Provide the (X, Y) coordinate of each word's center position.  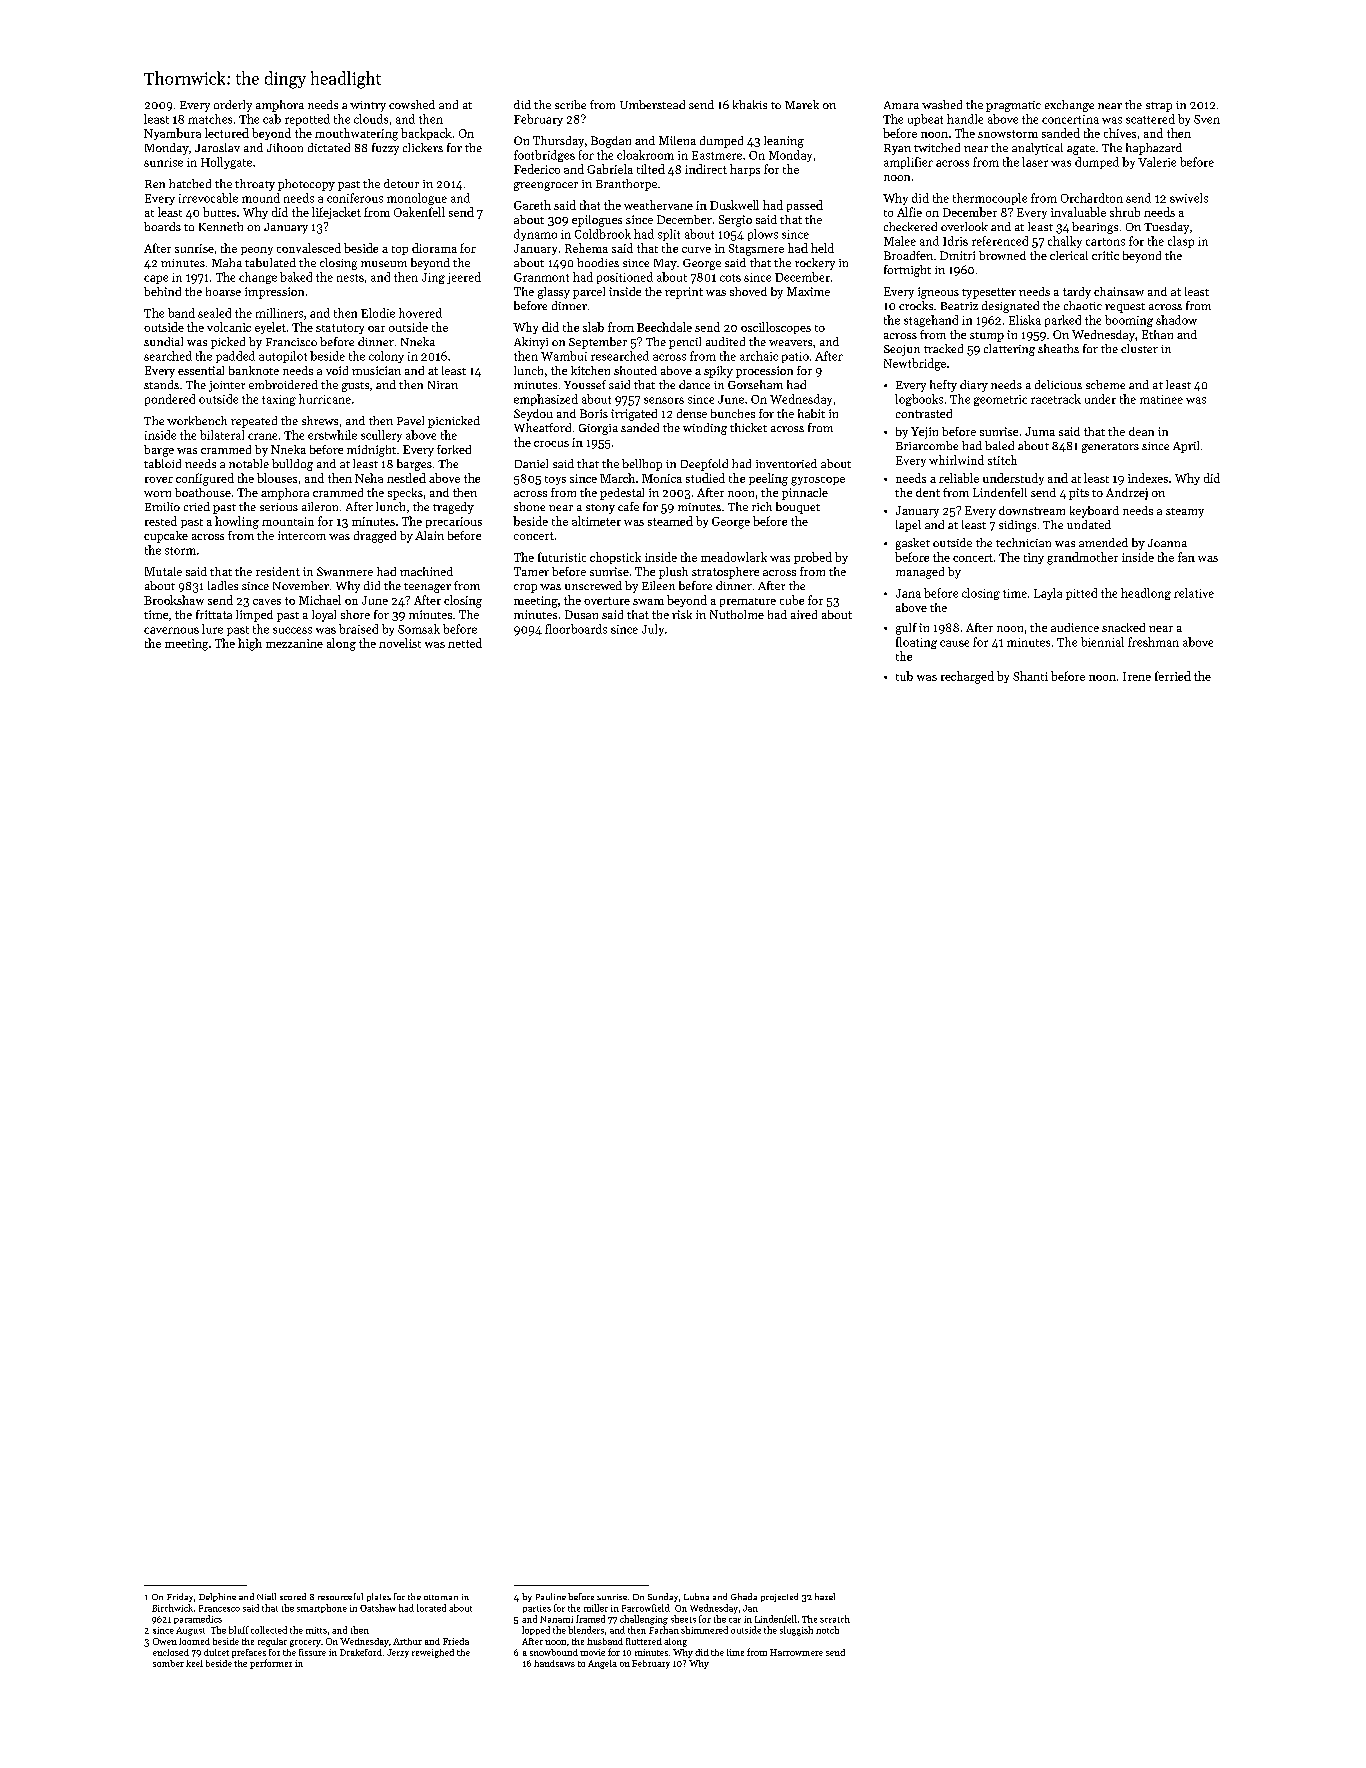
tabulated (270, 262)
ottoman (441, 1597)
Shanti (1030, 676)
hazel (825, 1596)
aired (804, 614)
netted (465, 643)
